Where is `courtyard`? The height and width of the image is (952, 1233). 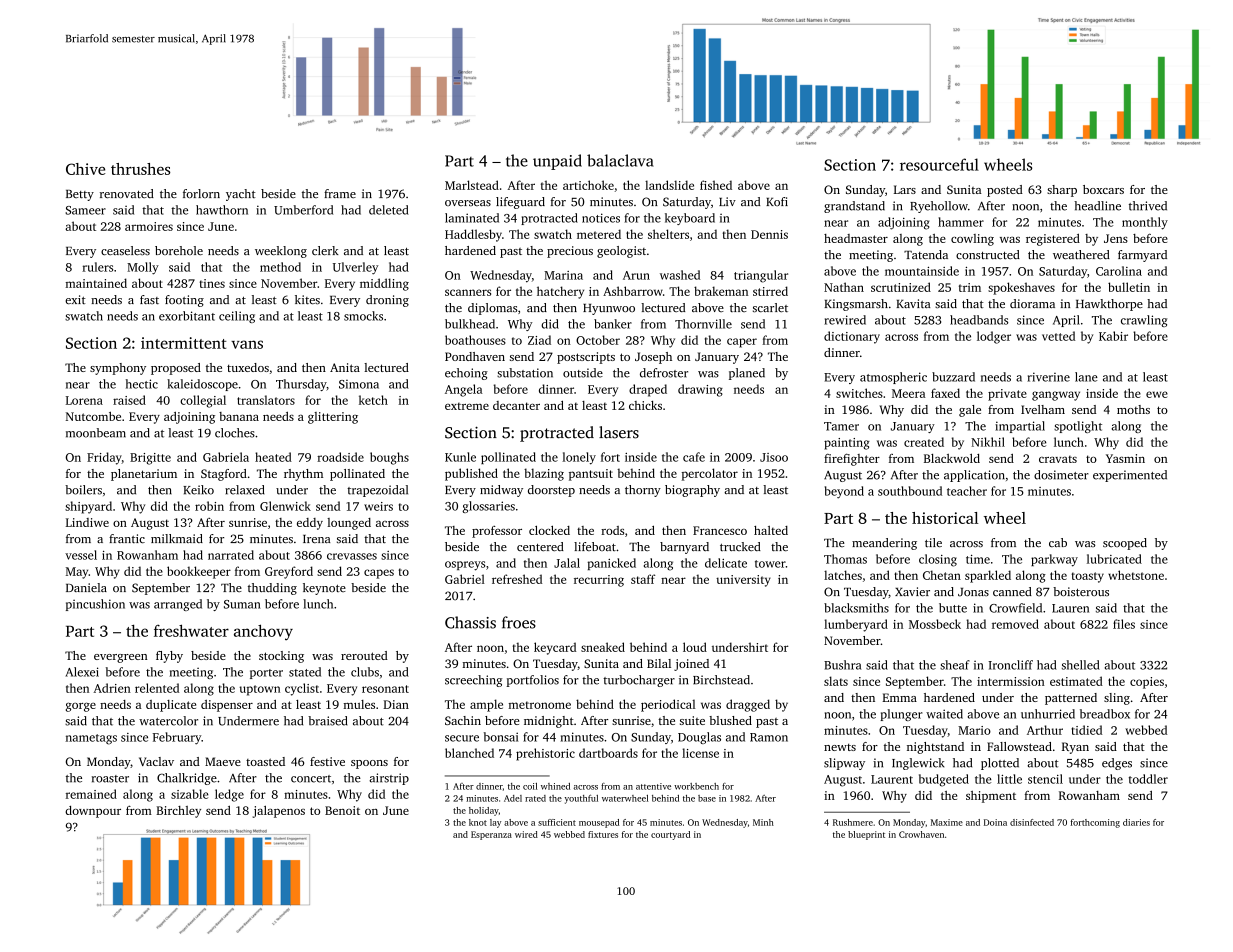 courtyard is located at coordinates (670, 835).
